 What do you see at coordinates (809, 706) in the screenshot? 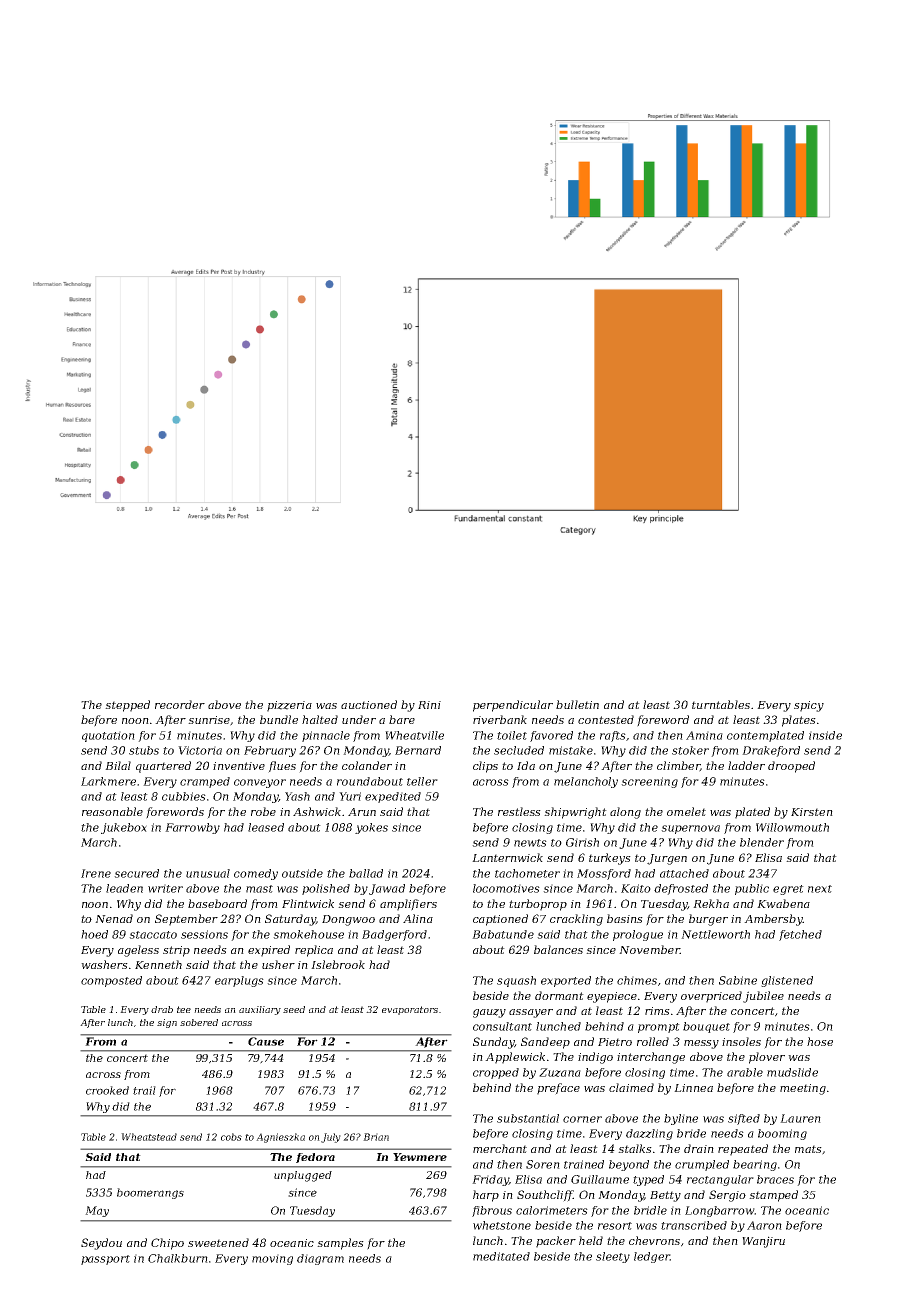
I see `spicy` at bounding box center [809, 706].
